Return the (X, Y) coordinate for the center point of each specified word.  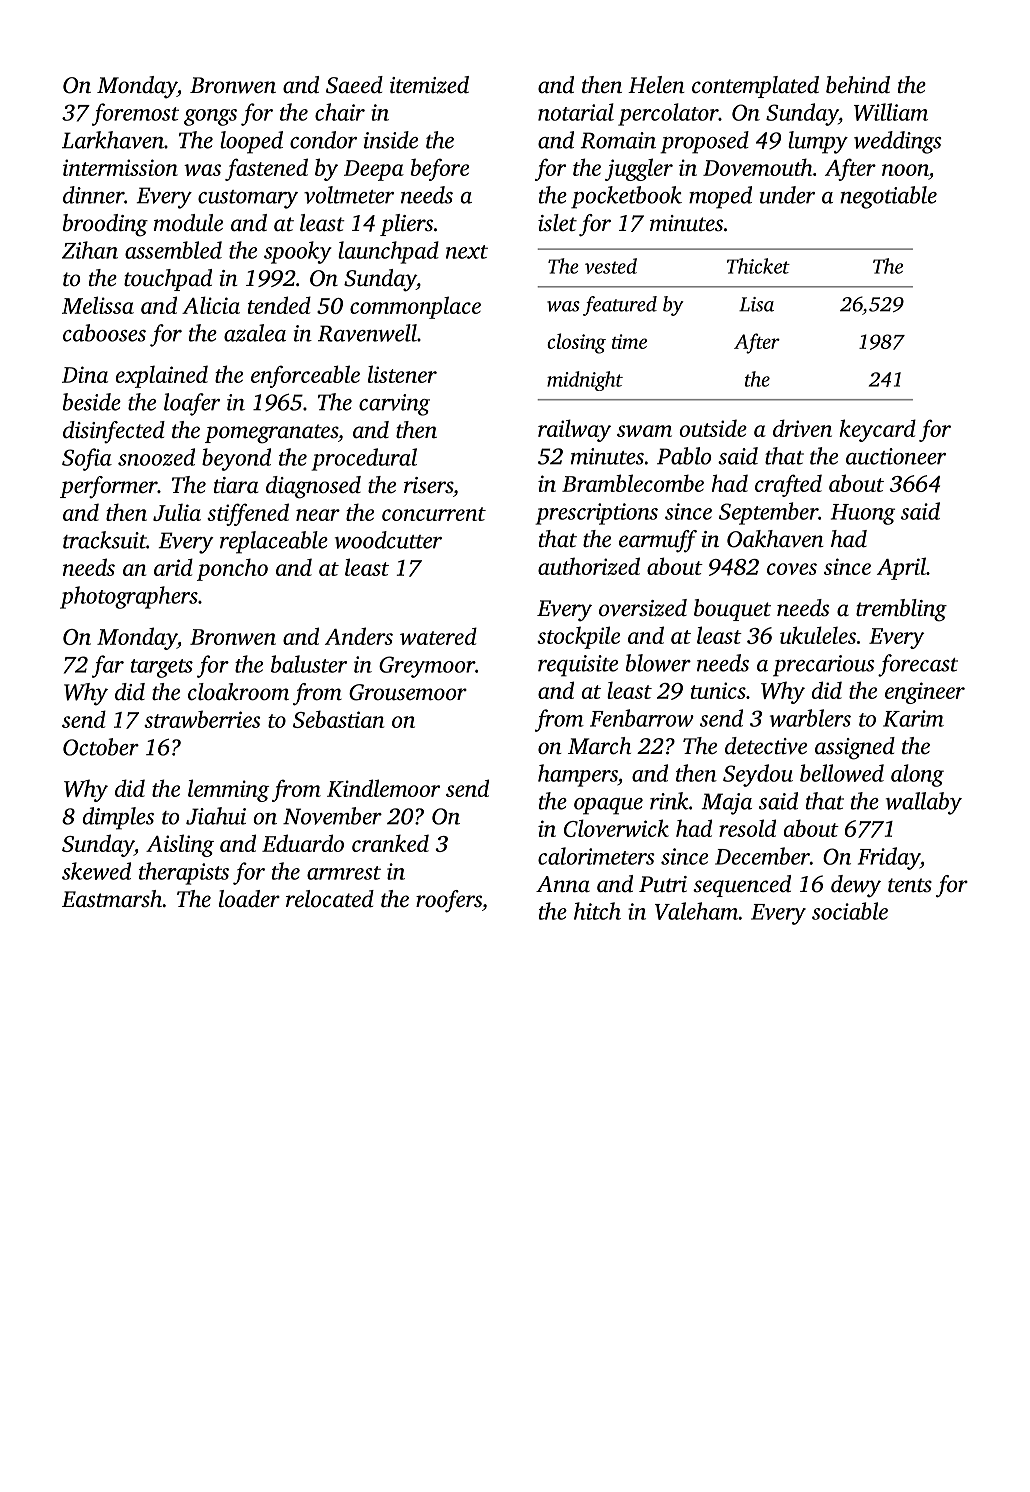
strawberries (202, 719)
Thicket (758, 266)
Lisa (756, 304)
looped (251, 142)
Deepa (374, 170)
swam (644, 431)
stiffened (248, 514)
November (332, 816)
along (917, 775)
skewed (96, 871)
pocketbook (626, 197)
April (901, 568)
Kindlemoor (383, 788)
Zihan (90, 250)
